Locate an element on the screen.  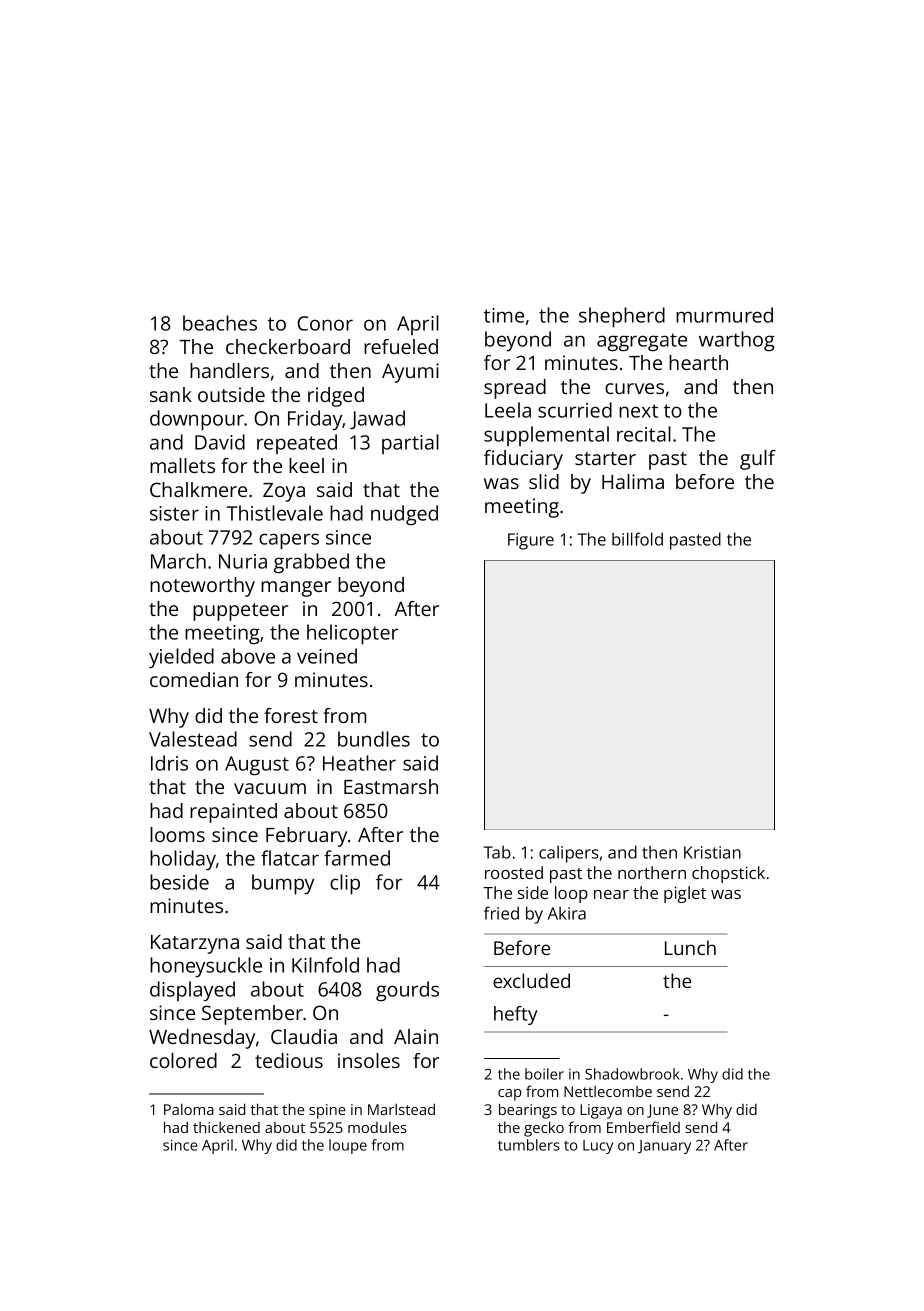
looms is located at coordinates (177, 834).
